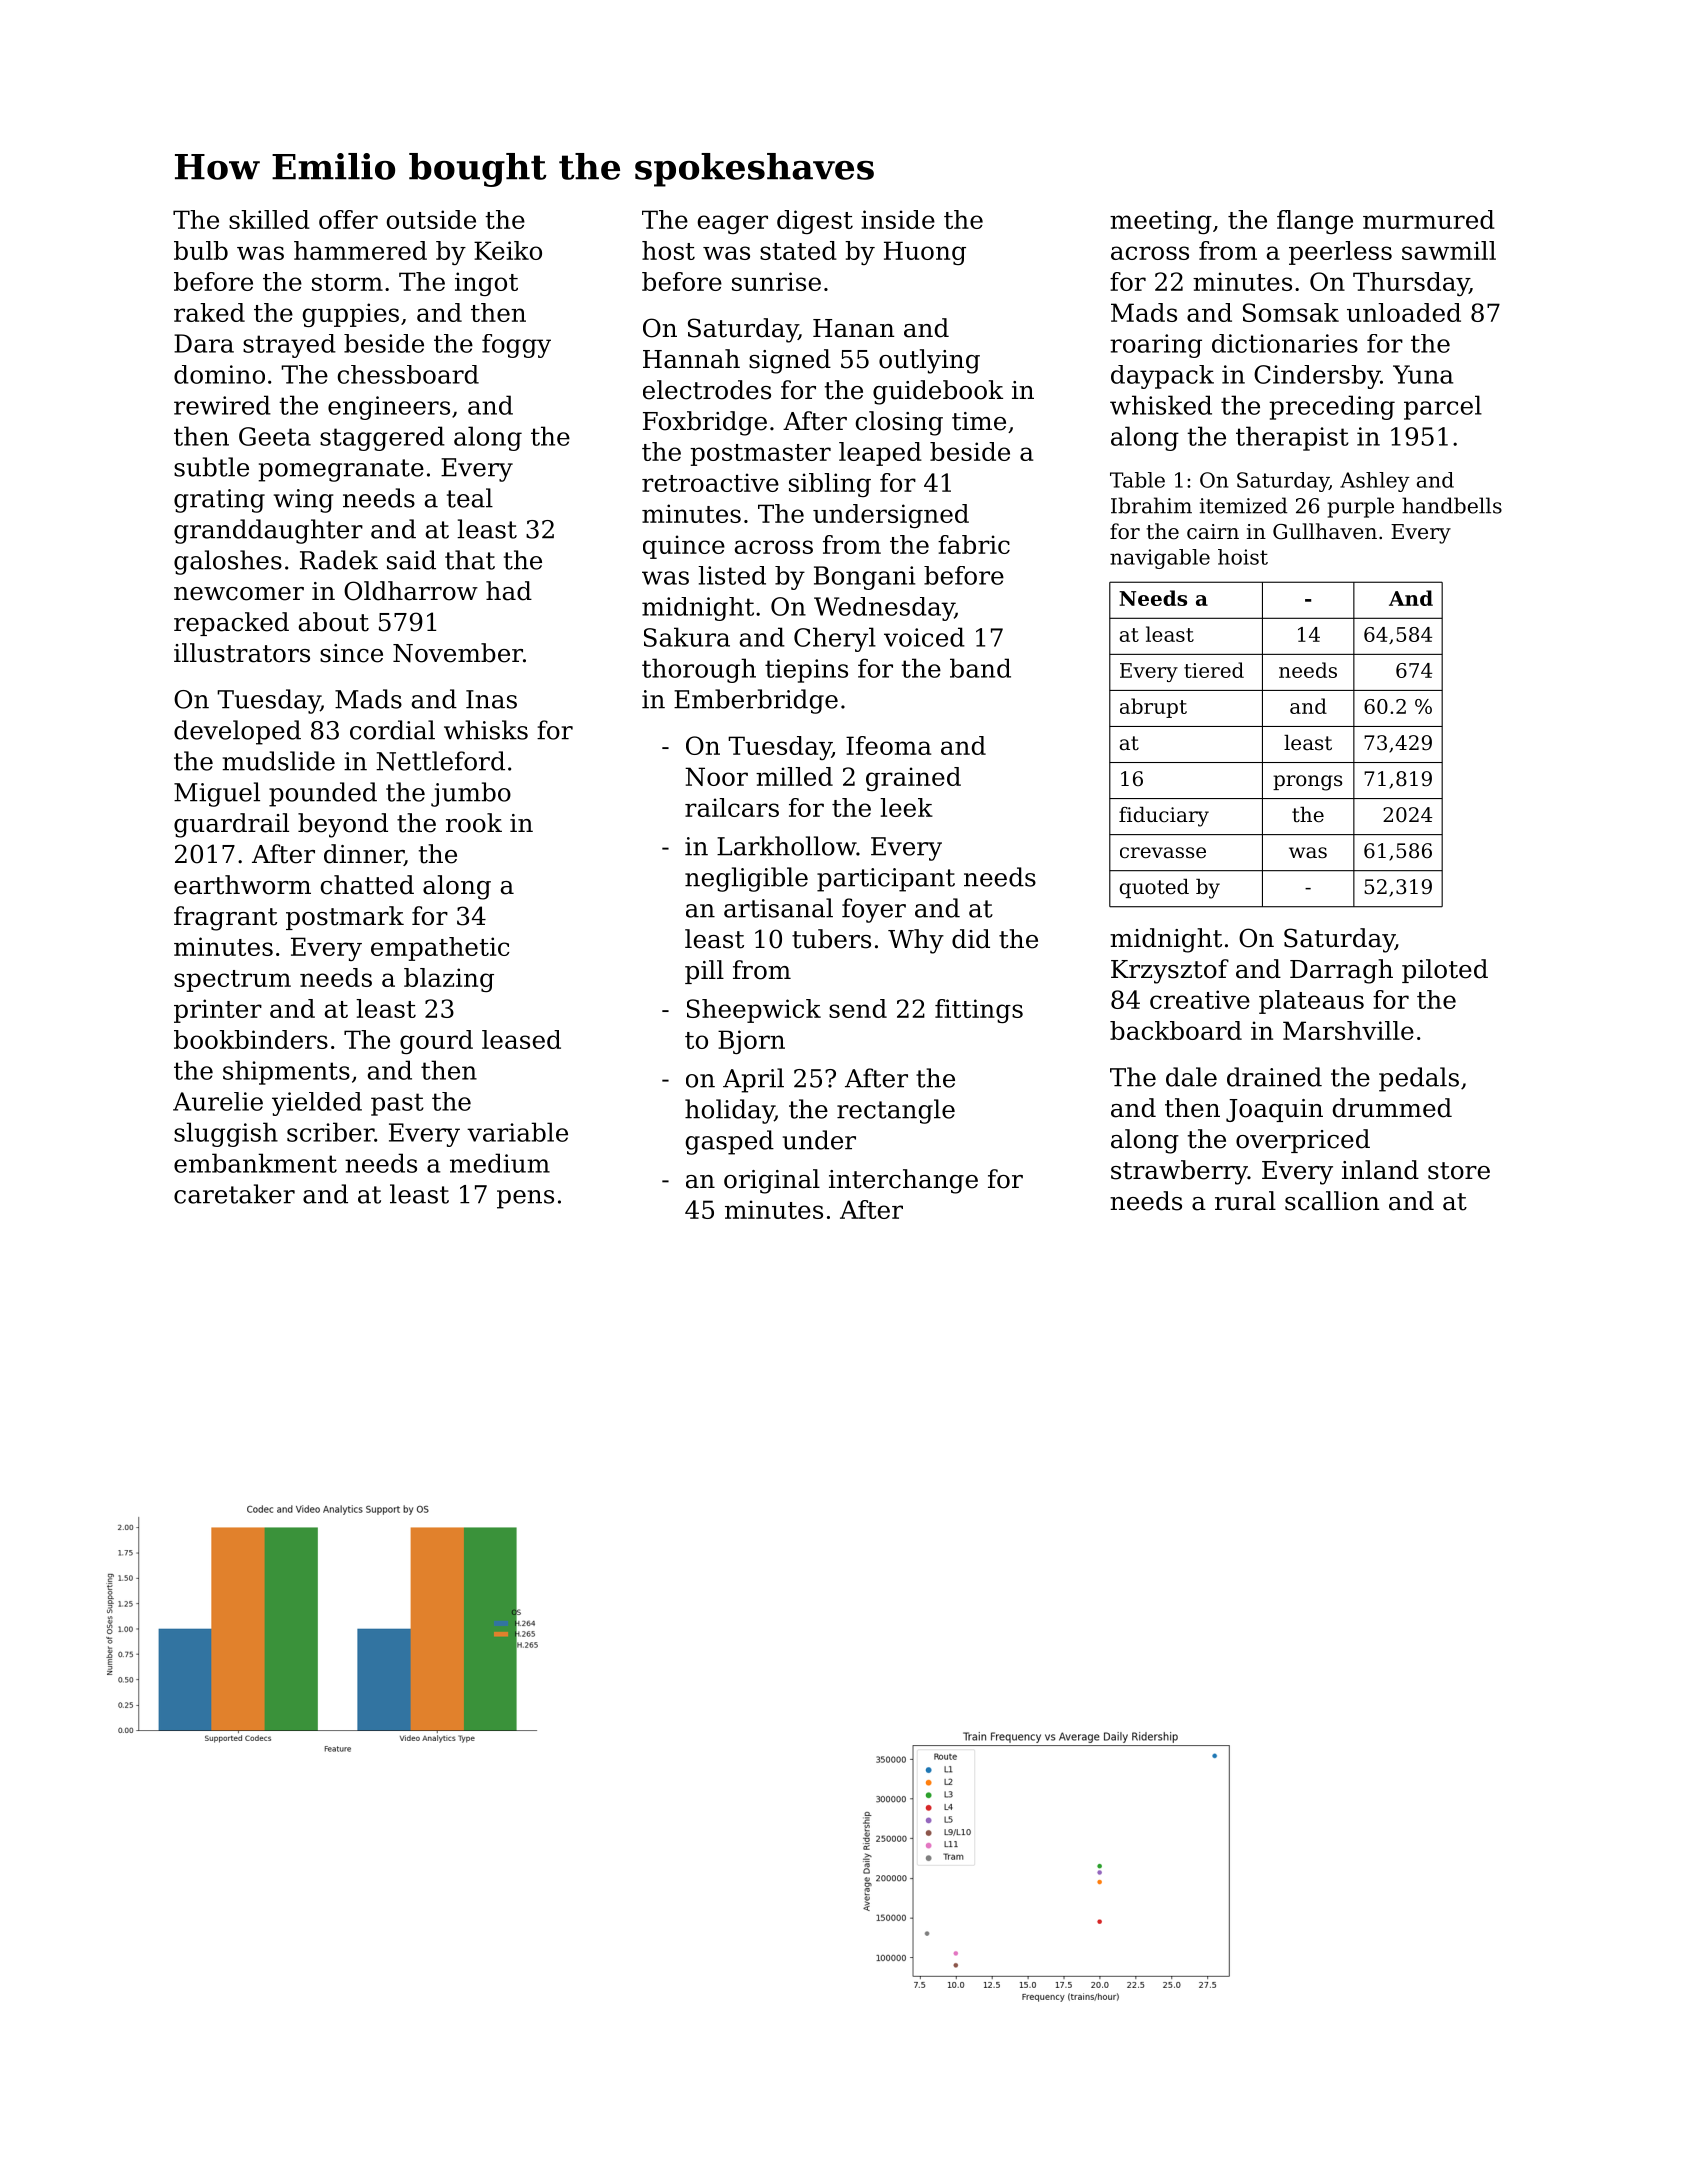  Describe the element at coordinates (1292, 438) in the page. I see `therapist` at that location.
